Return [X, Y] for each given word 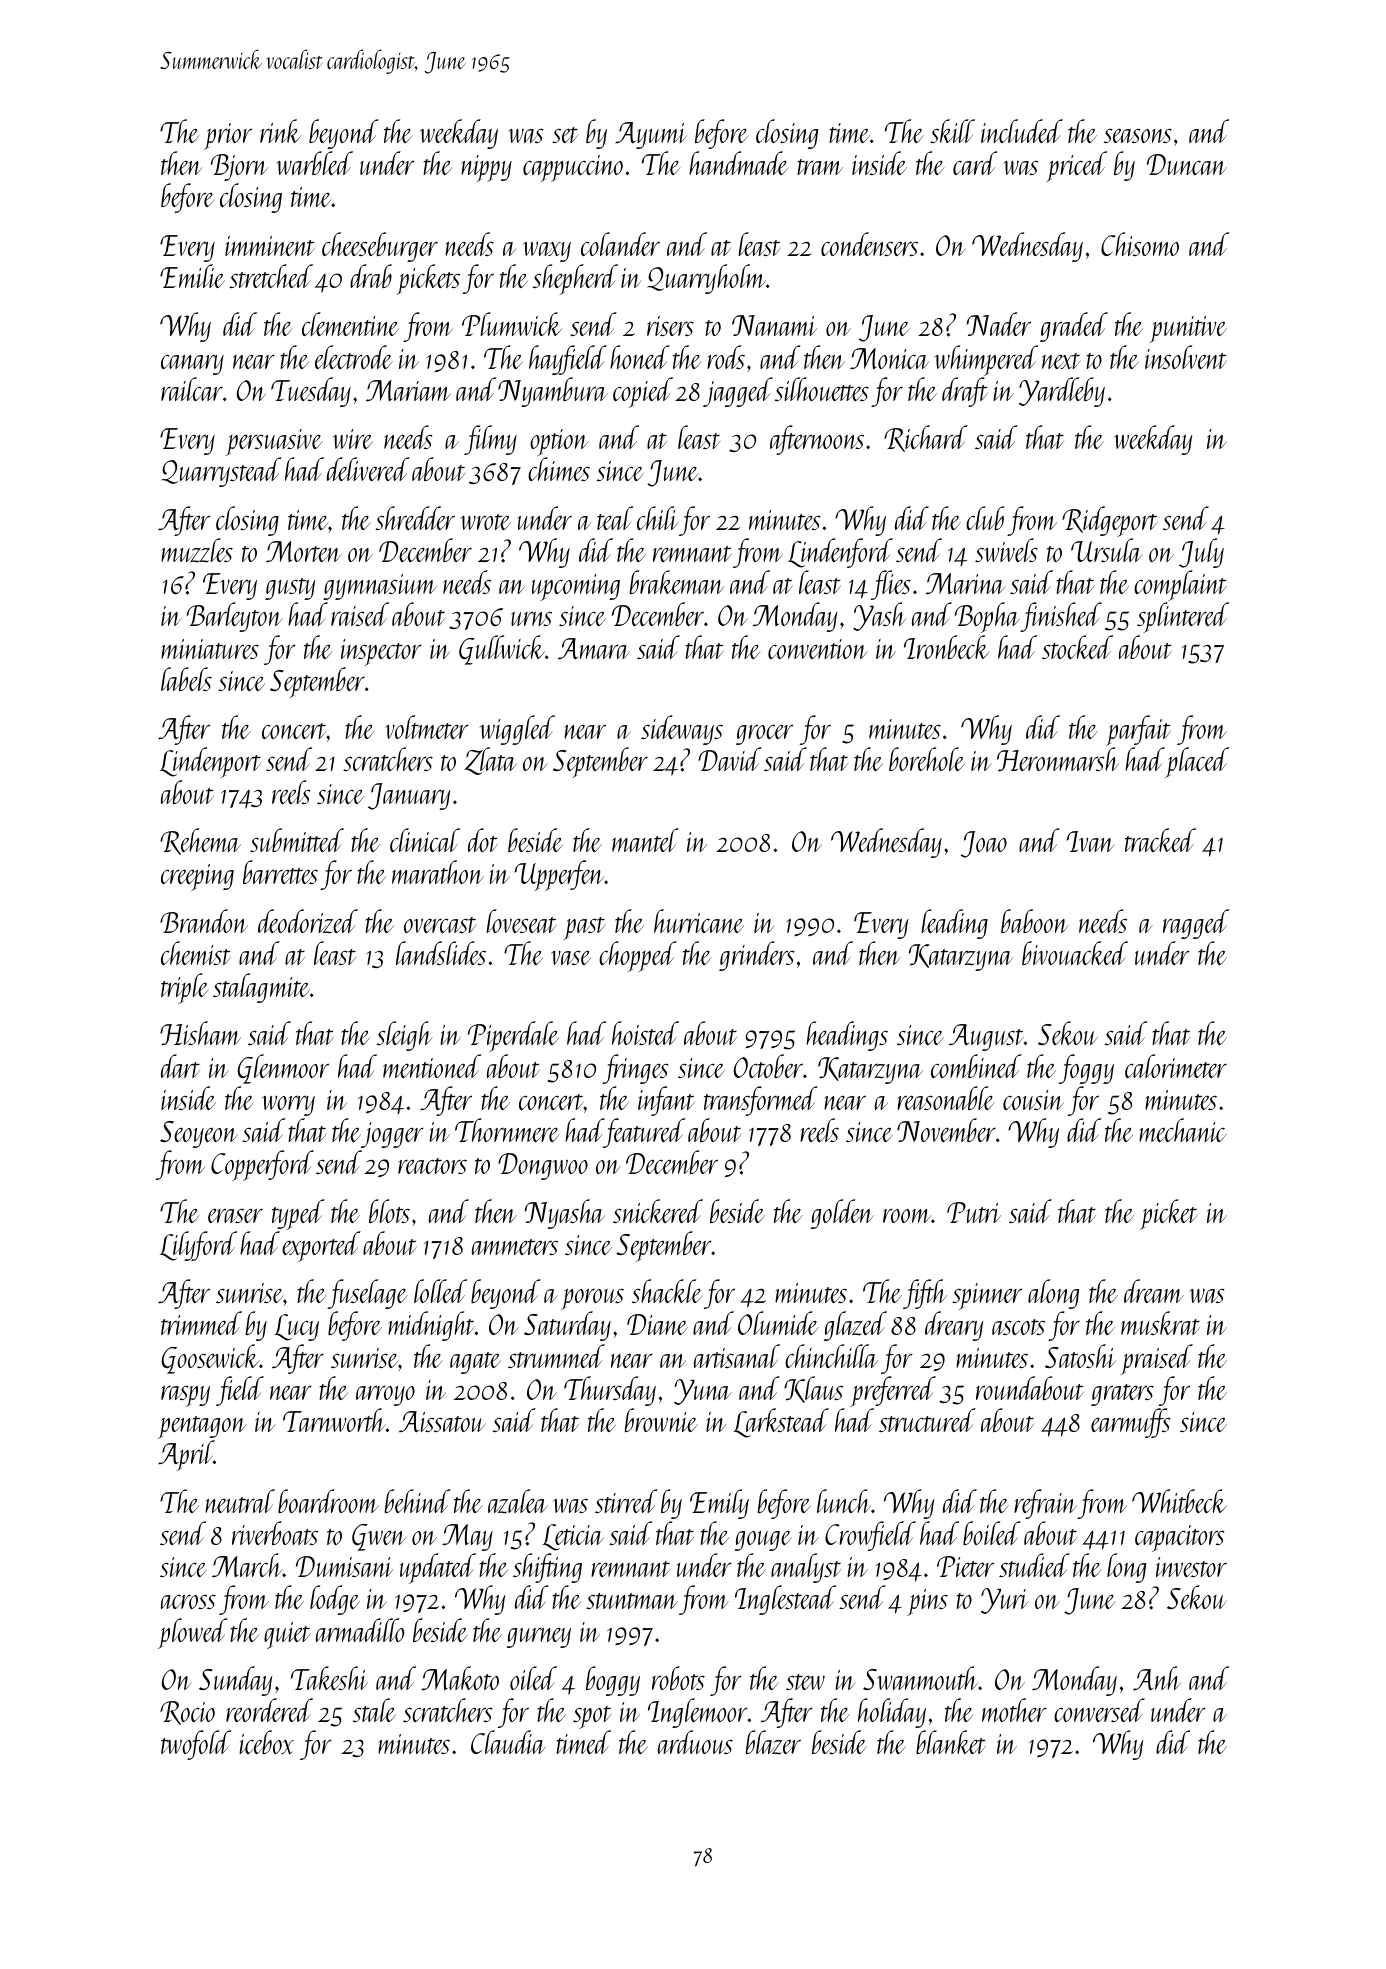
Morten [304, 551]
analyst [806, 1568]
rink [280, 131]
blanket [951, 1742]
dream [1154, 1291]
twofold [196, 1745]
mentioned [432, 1066]
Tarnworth [334, 1420]
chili [657, 518]
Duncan [1187, 164]
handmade [739, 163]
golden [842, 1214]
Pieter [965, 1566]
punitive [1188, 329]
